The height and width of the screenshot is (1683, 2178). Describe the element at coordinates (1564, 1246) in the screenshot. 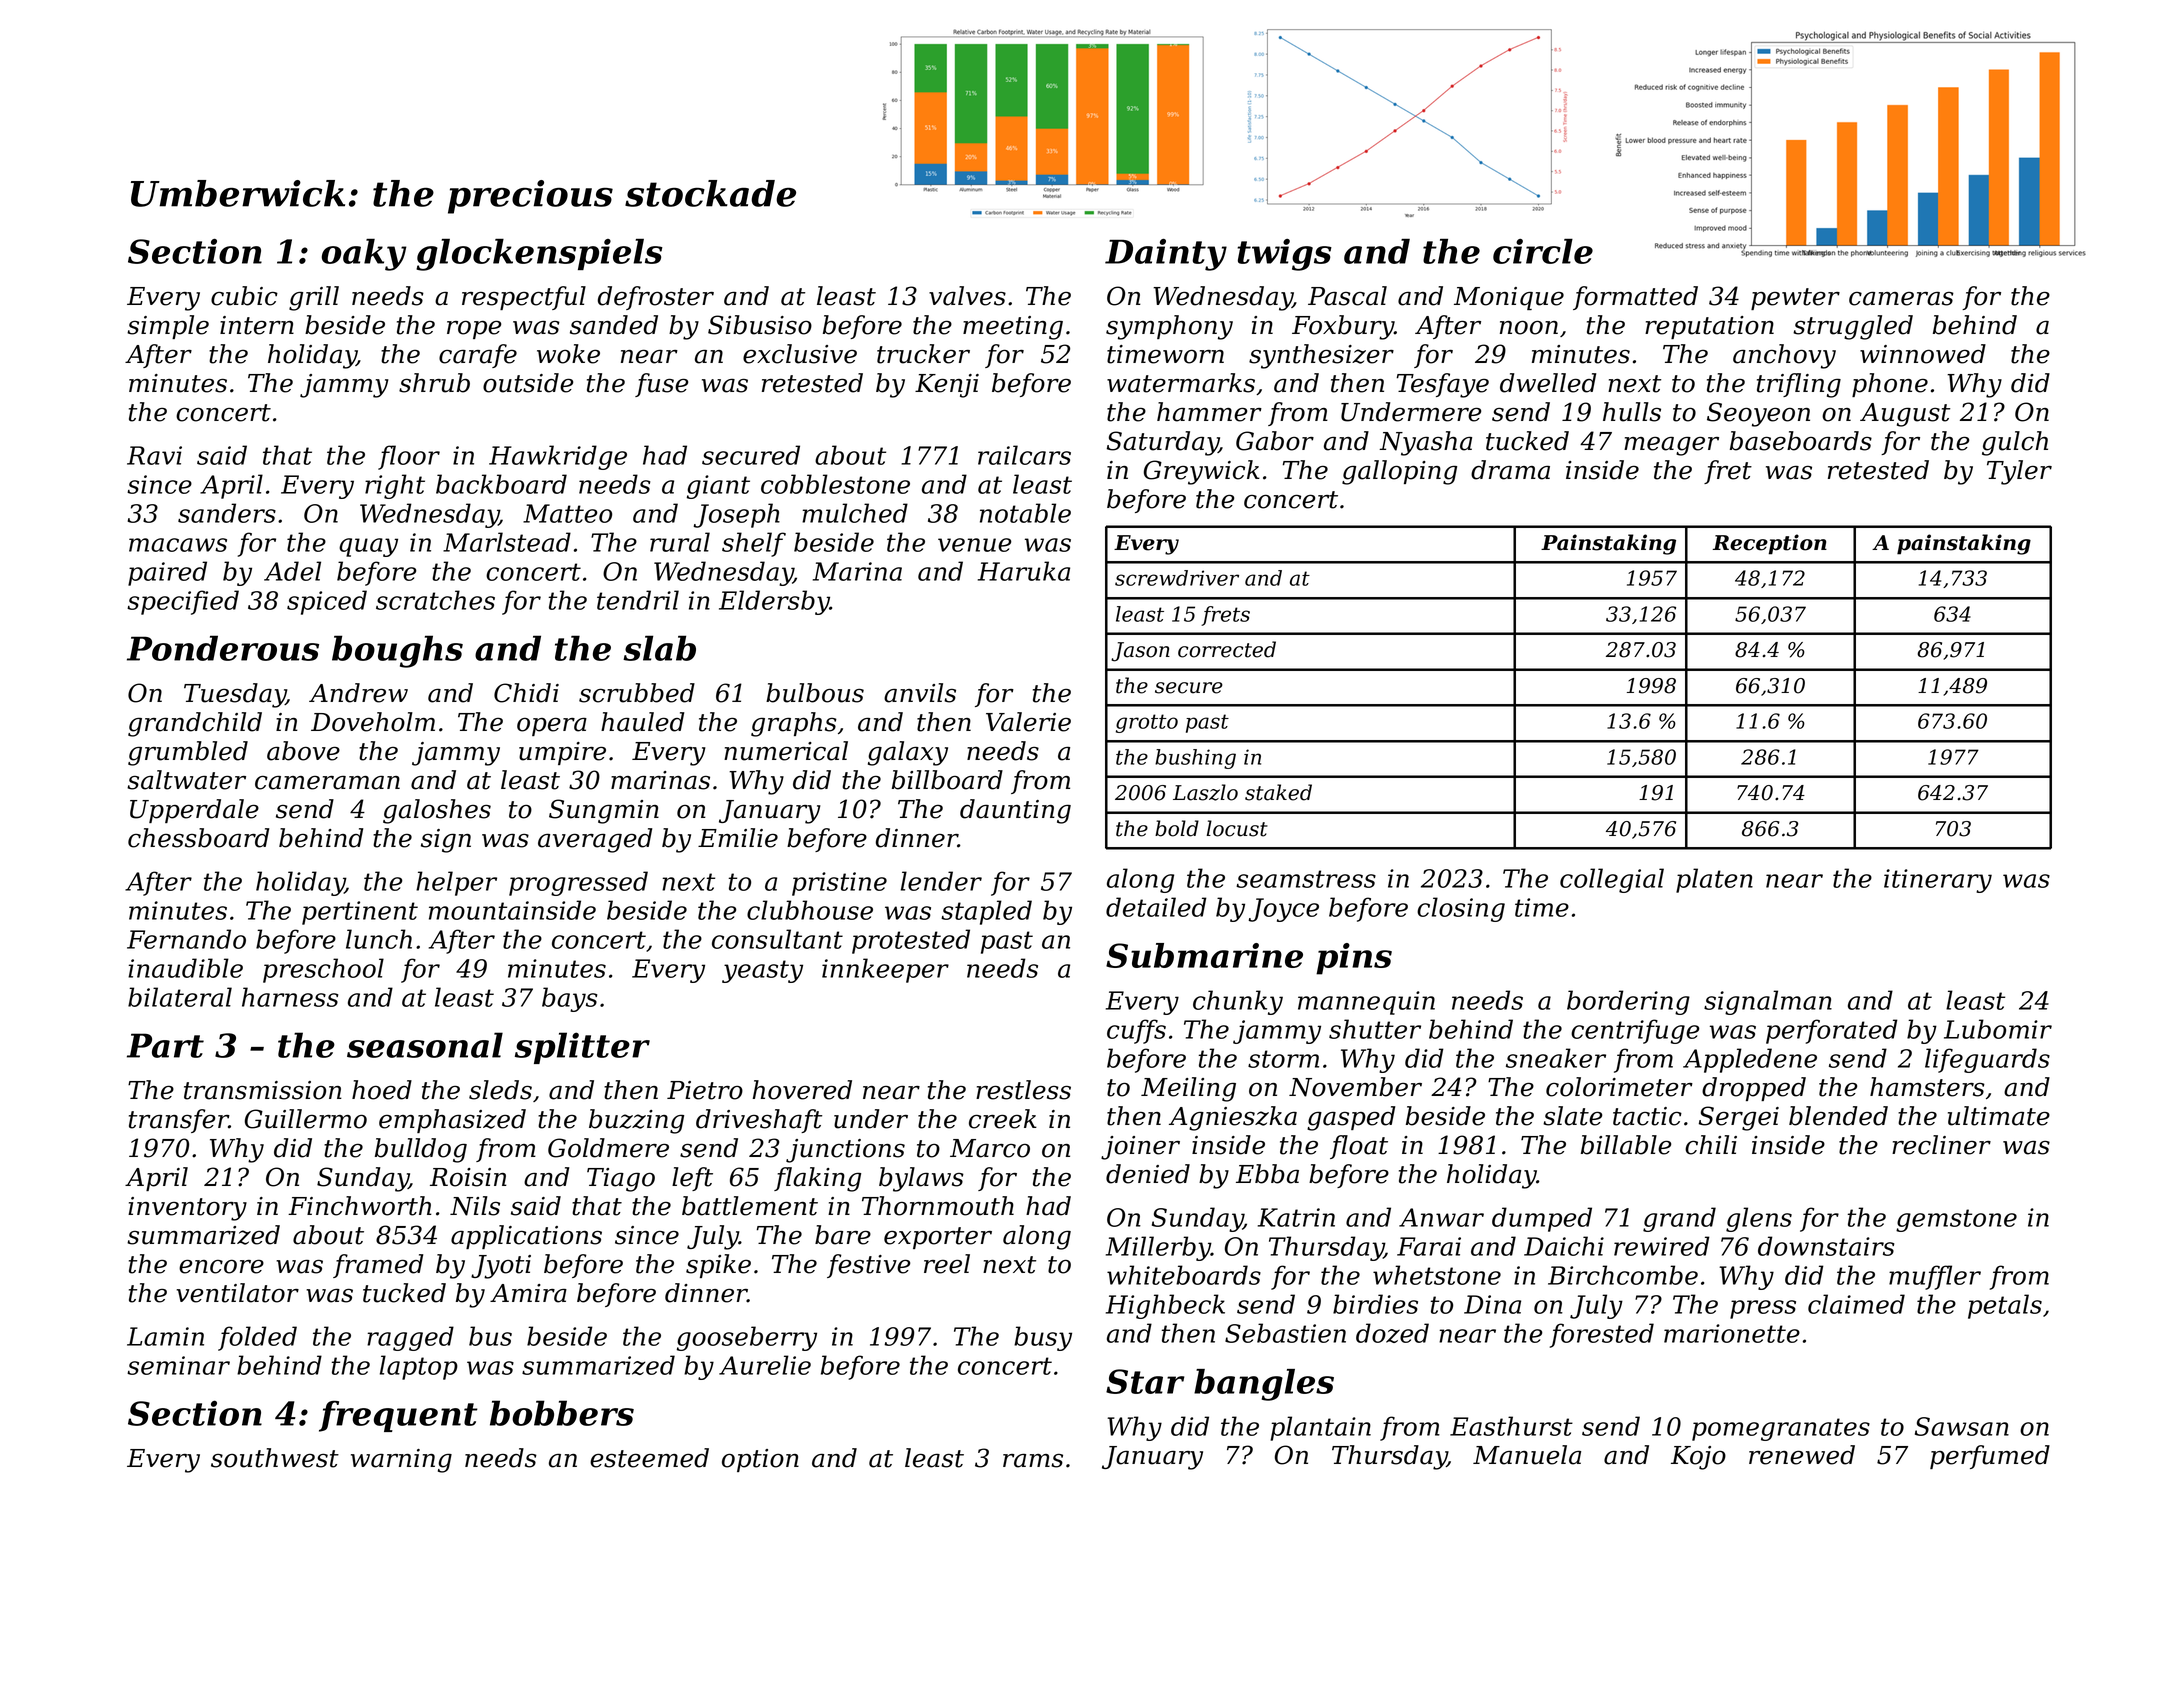

I see `Daichi` at that location.
